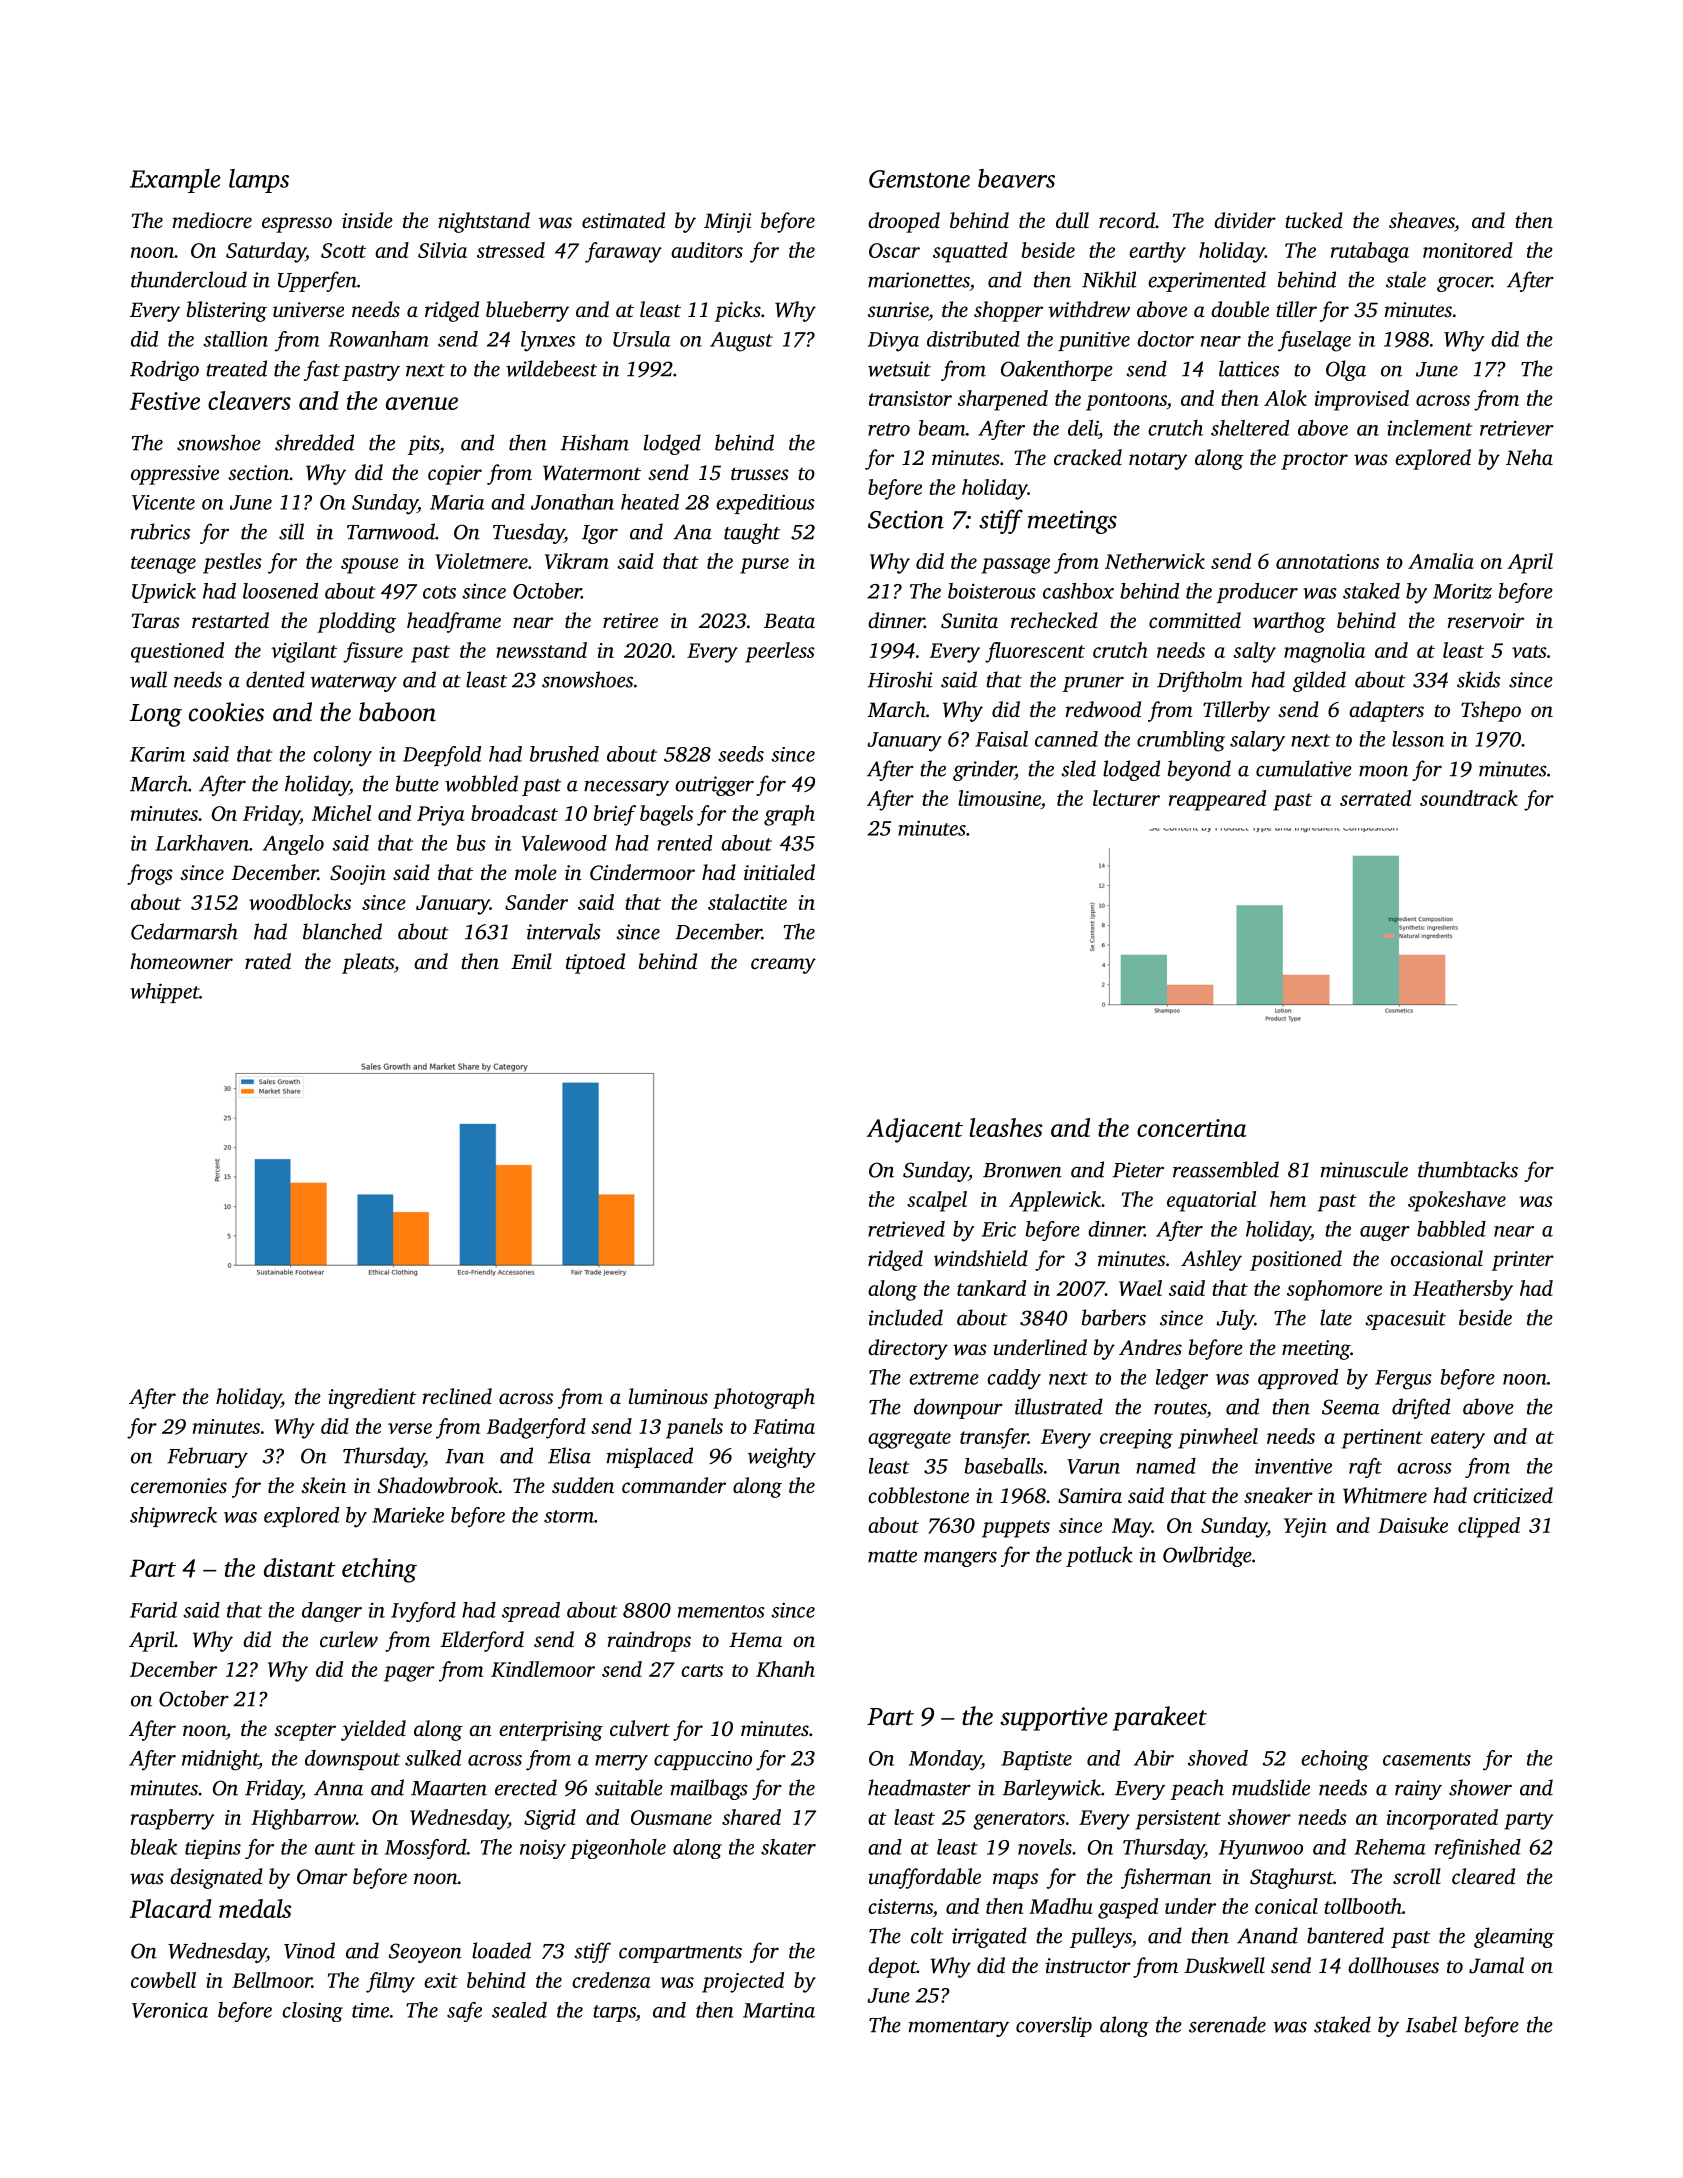 This screenshot has height=2178, width=1683. Describe the element at coordinates (1192, 1128) in the screenshot. I see `concertina` at that location.
